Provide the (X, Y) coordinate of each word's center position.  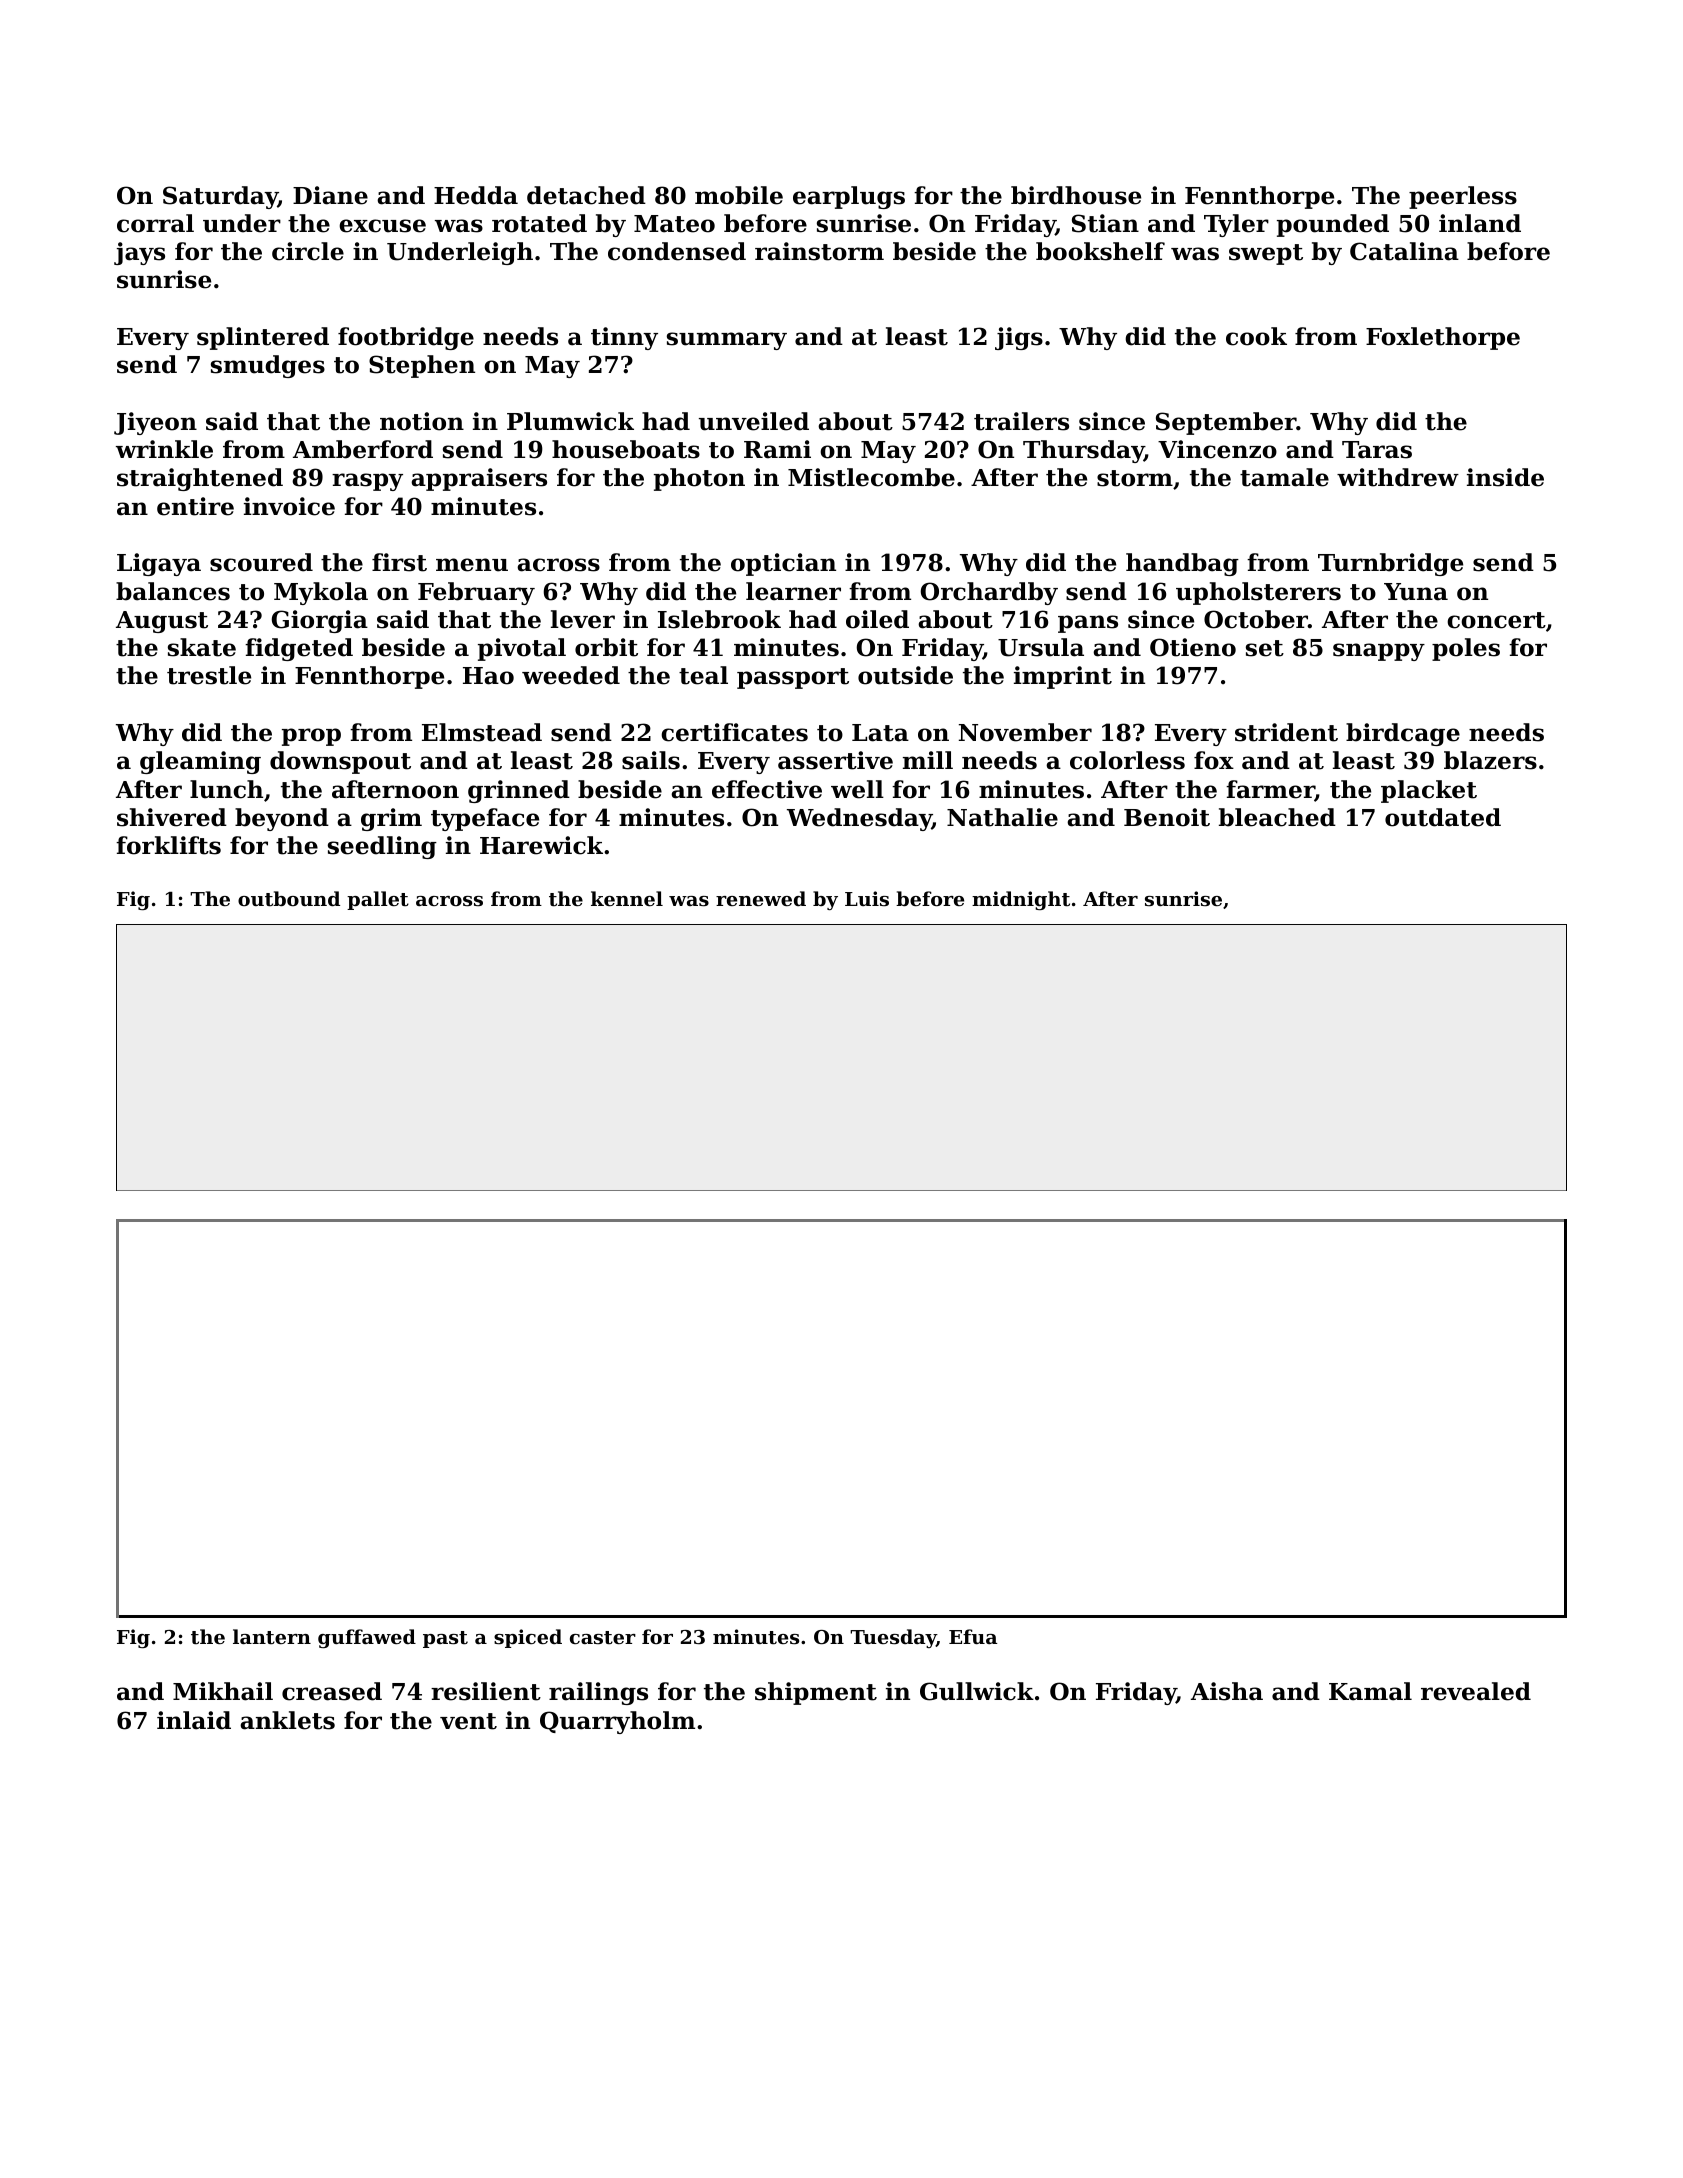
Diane (330, 195)
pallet (378, 900)
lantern (272, 1637)
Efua (973, 1636)
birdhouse (1076, 195)
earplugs (849, 197)
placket (1429, 791)
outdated (1443, 817)
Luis (867, 898)
